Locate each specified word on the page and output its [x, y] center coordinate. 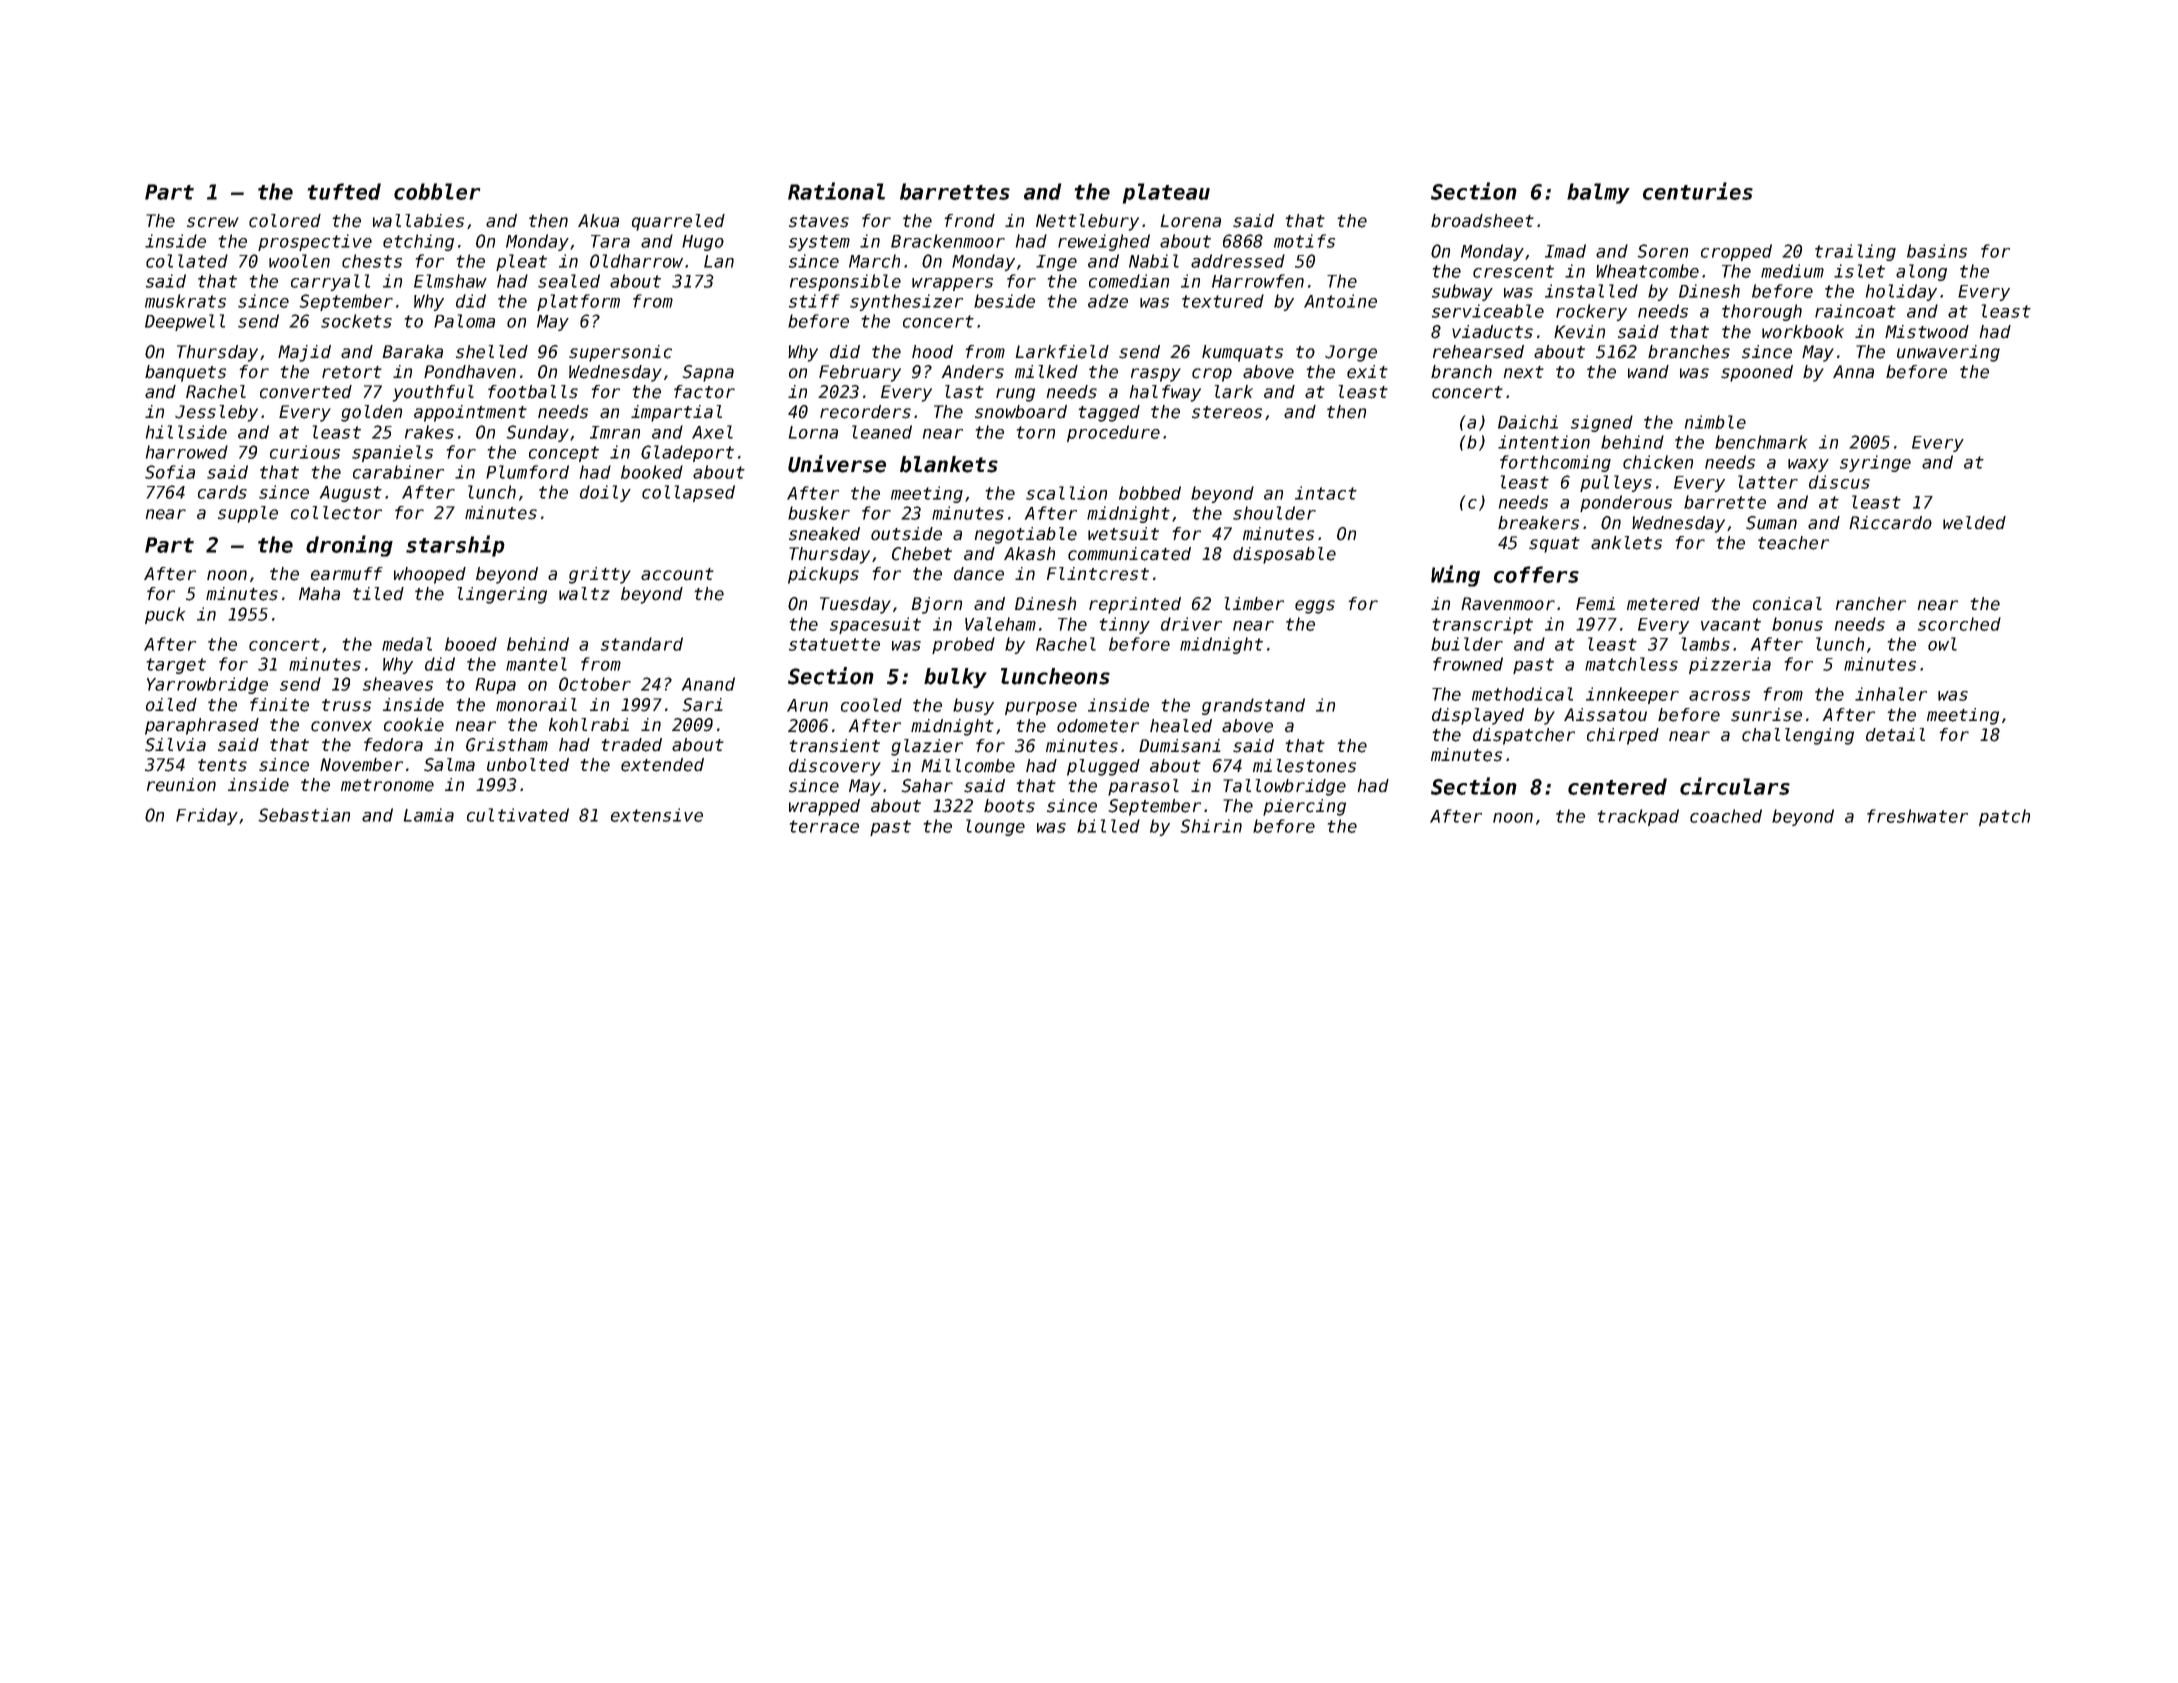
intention [1544, 442]
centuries [1698, 191]
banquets [185, 373]
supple [248, 514]
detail [1895, 735]
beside [1004, 301]
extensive [657, 815]
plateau [1166, 193]
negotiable [1026, 535]
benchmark [1761, 442]
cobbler [437, 191]
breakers [1538, 523]
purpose [1041, 708]
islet [1859, 271]
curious [305, 452]
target [176, 666]
